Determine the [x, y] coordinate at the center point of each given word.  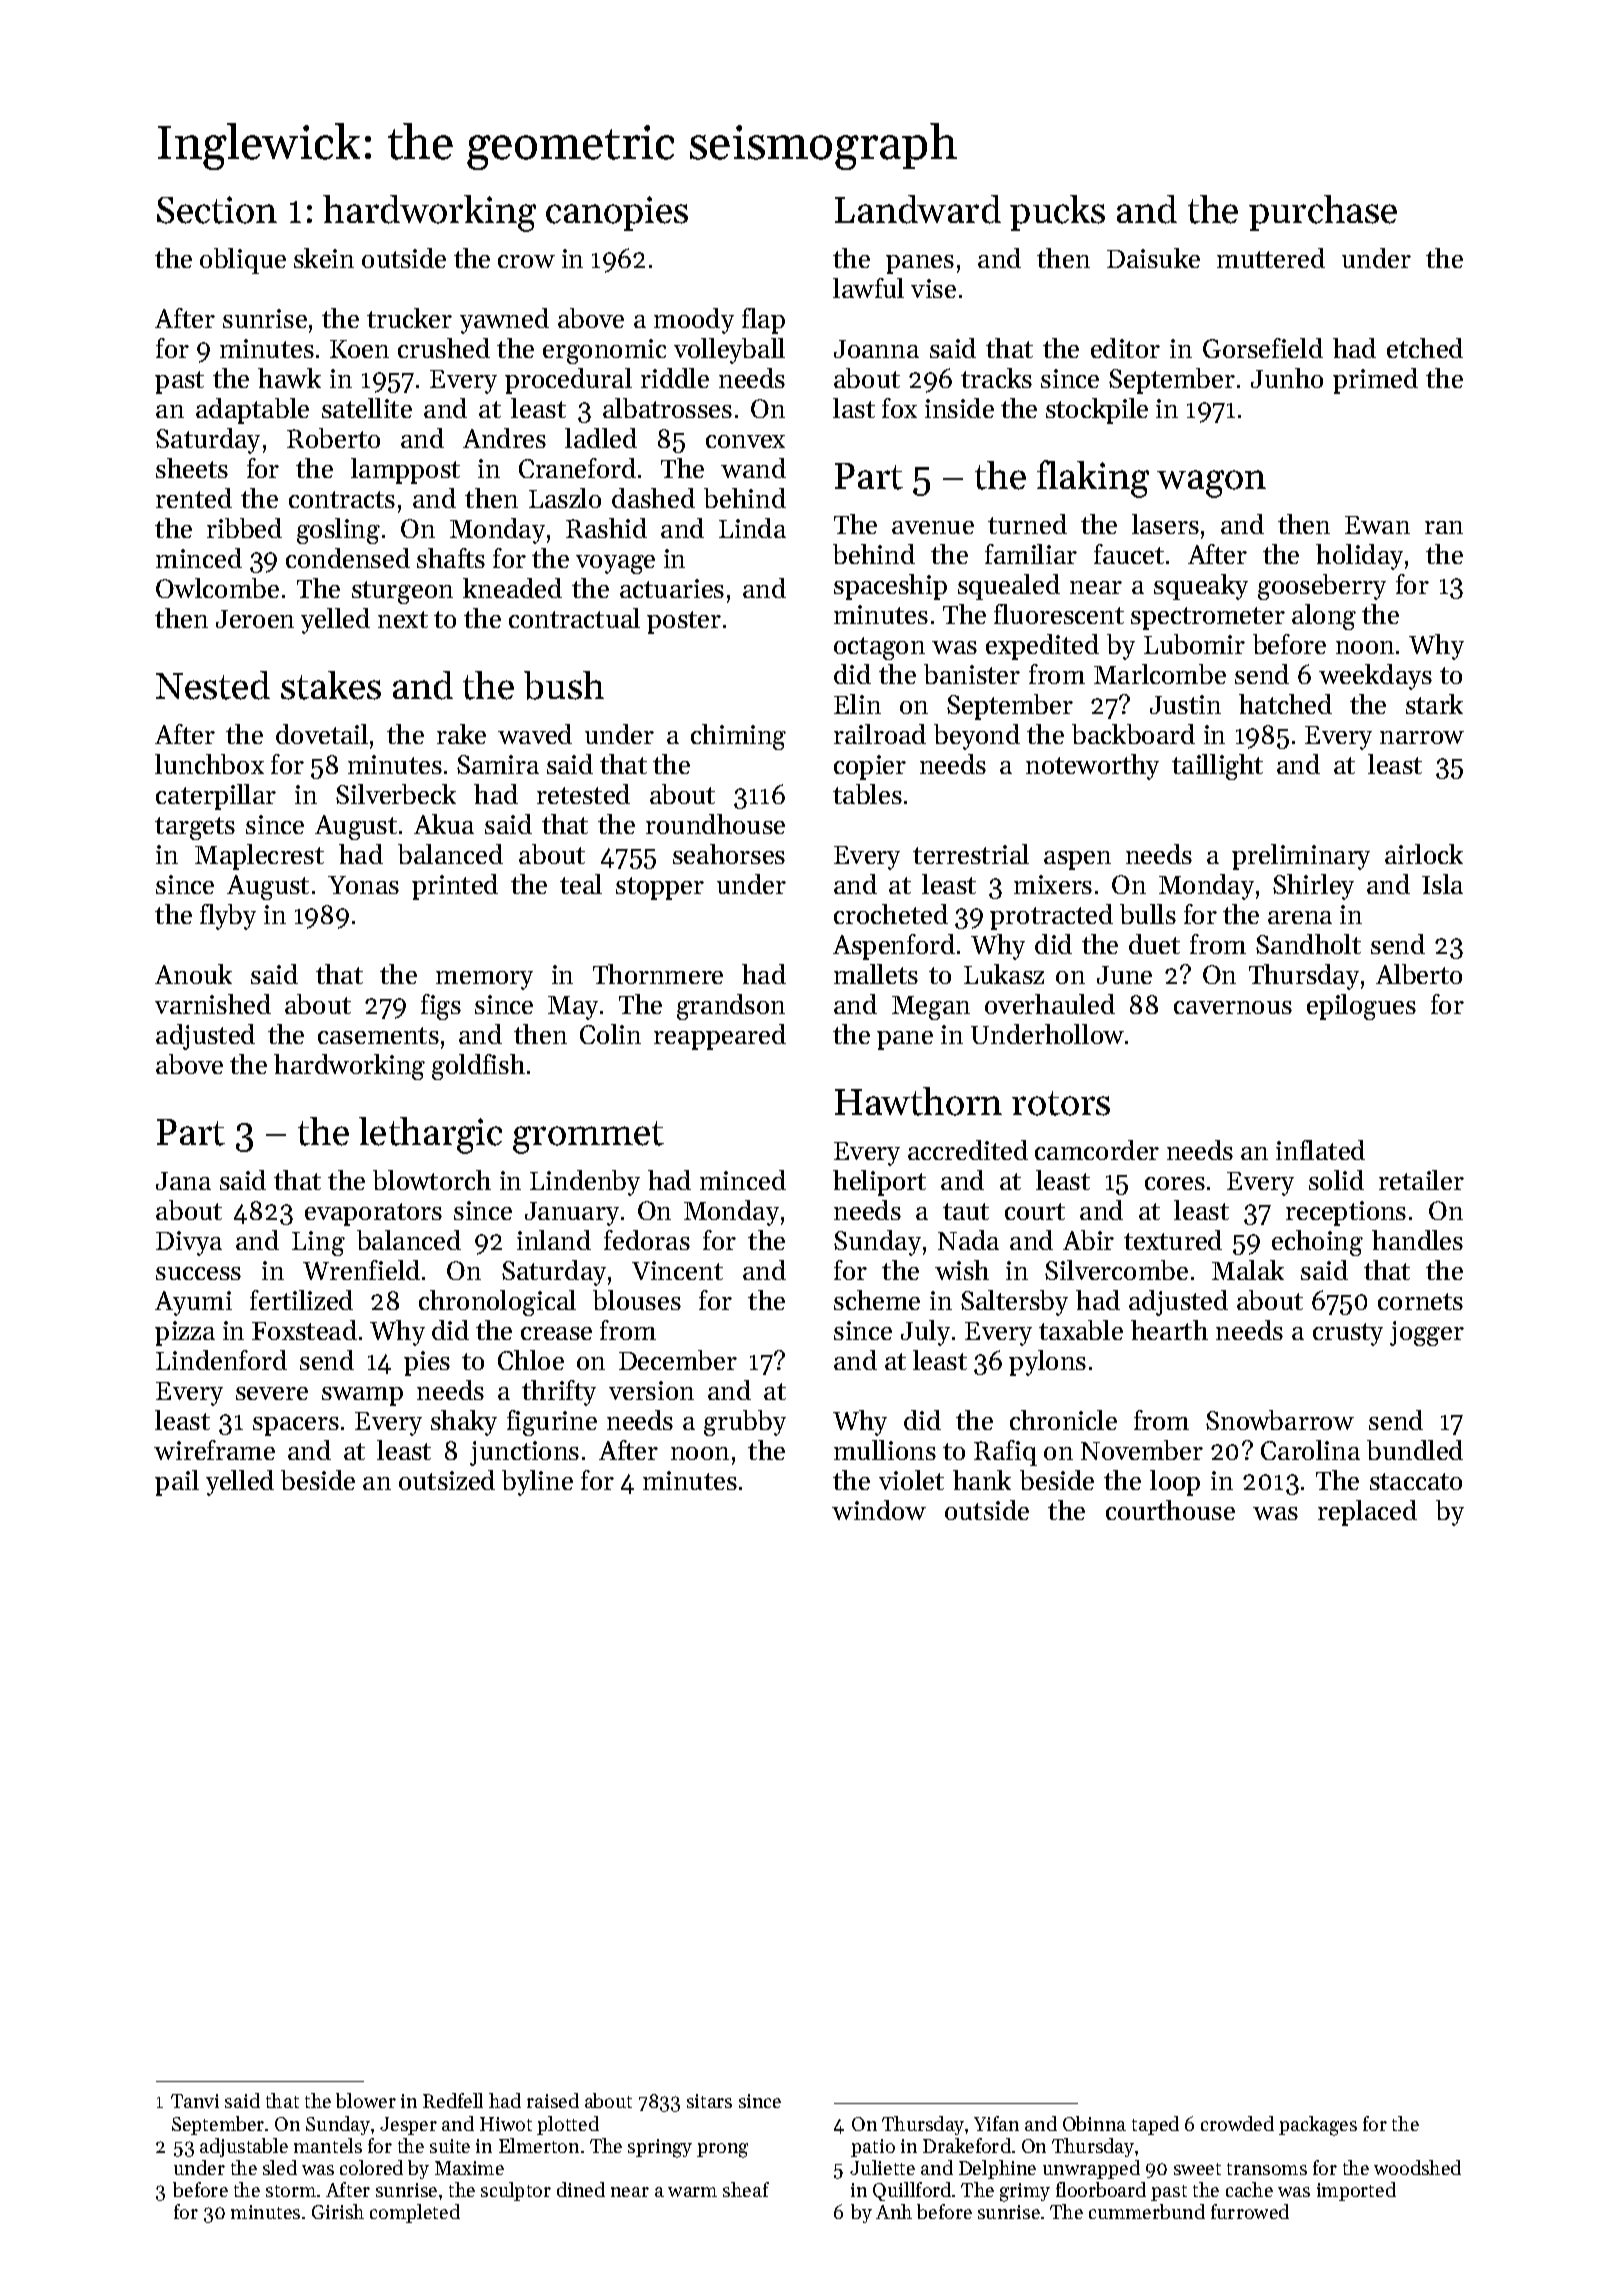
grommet [588, 1137]
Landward [918, 209]
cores [1175, 1183]
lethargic [430, 1135]
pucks [1057, 213]
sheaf [746, 2189]
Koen [359, 349]
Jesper [408, 2126]
